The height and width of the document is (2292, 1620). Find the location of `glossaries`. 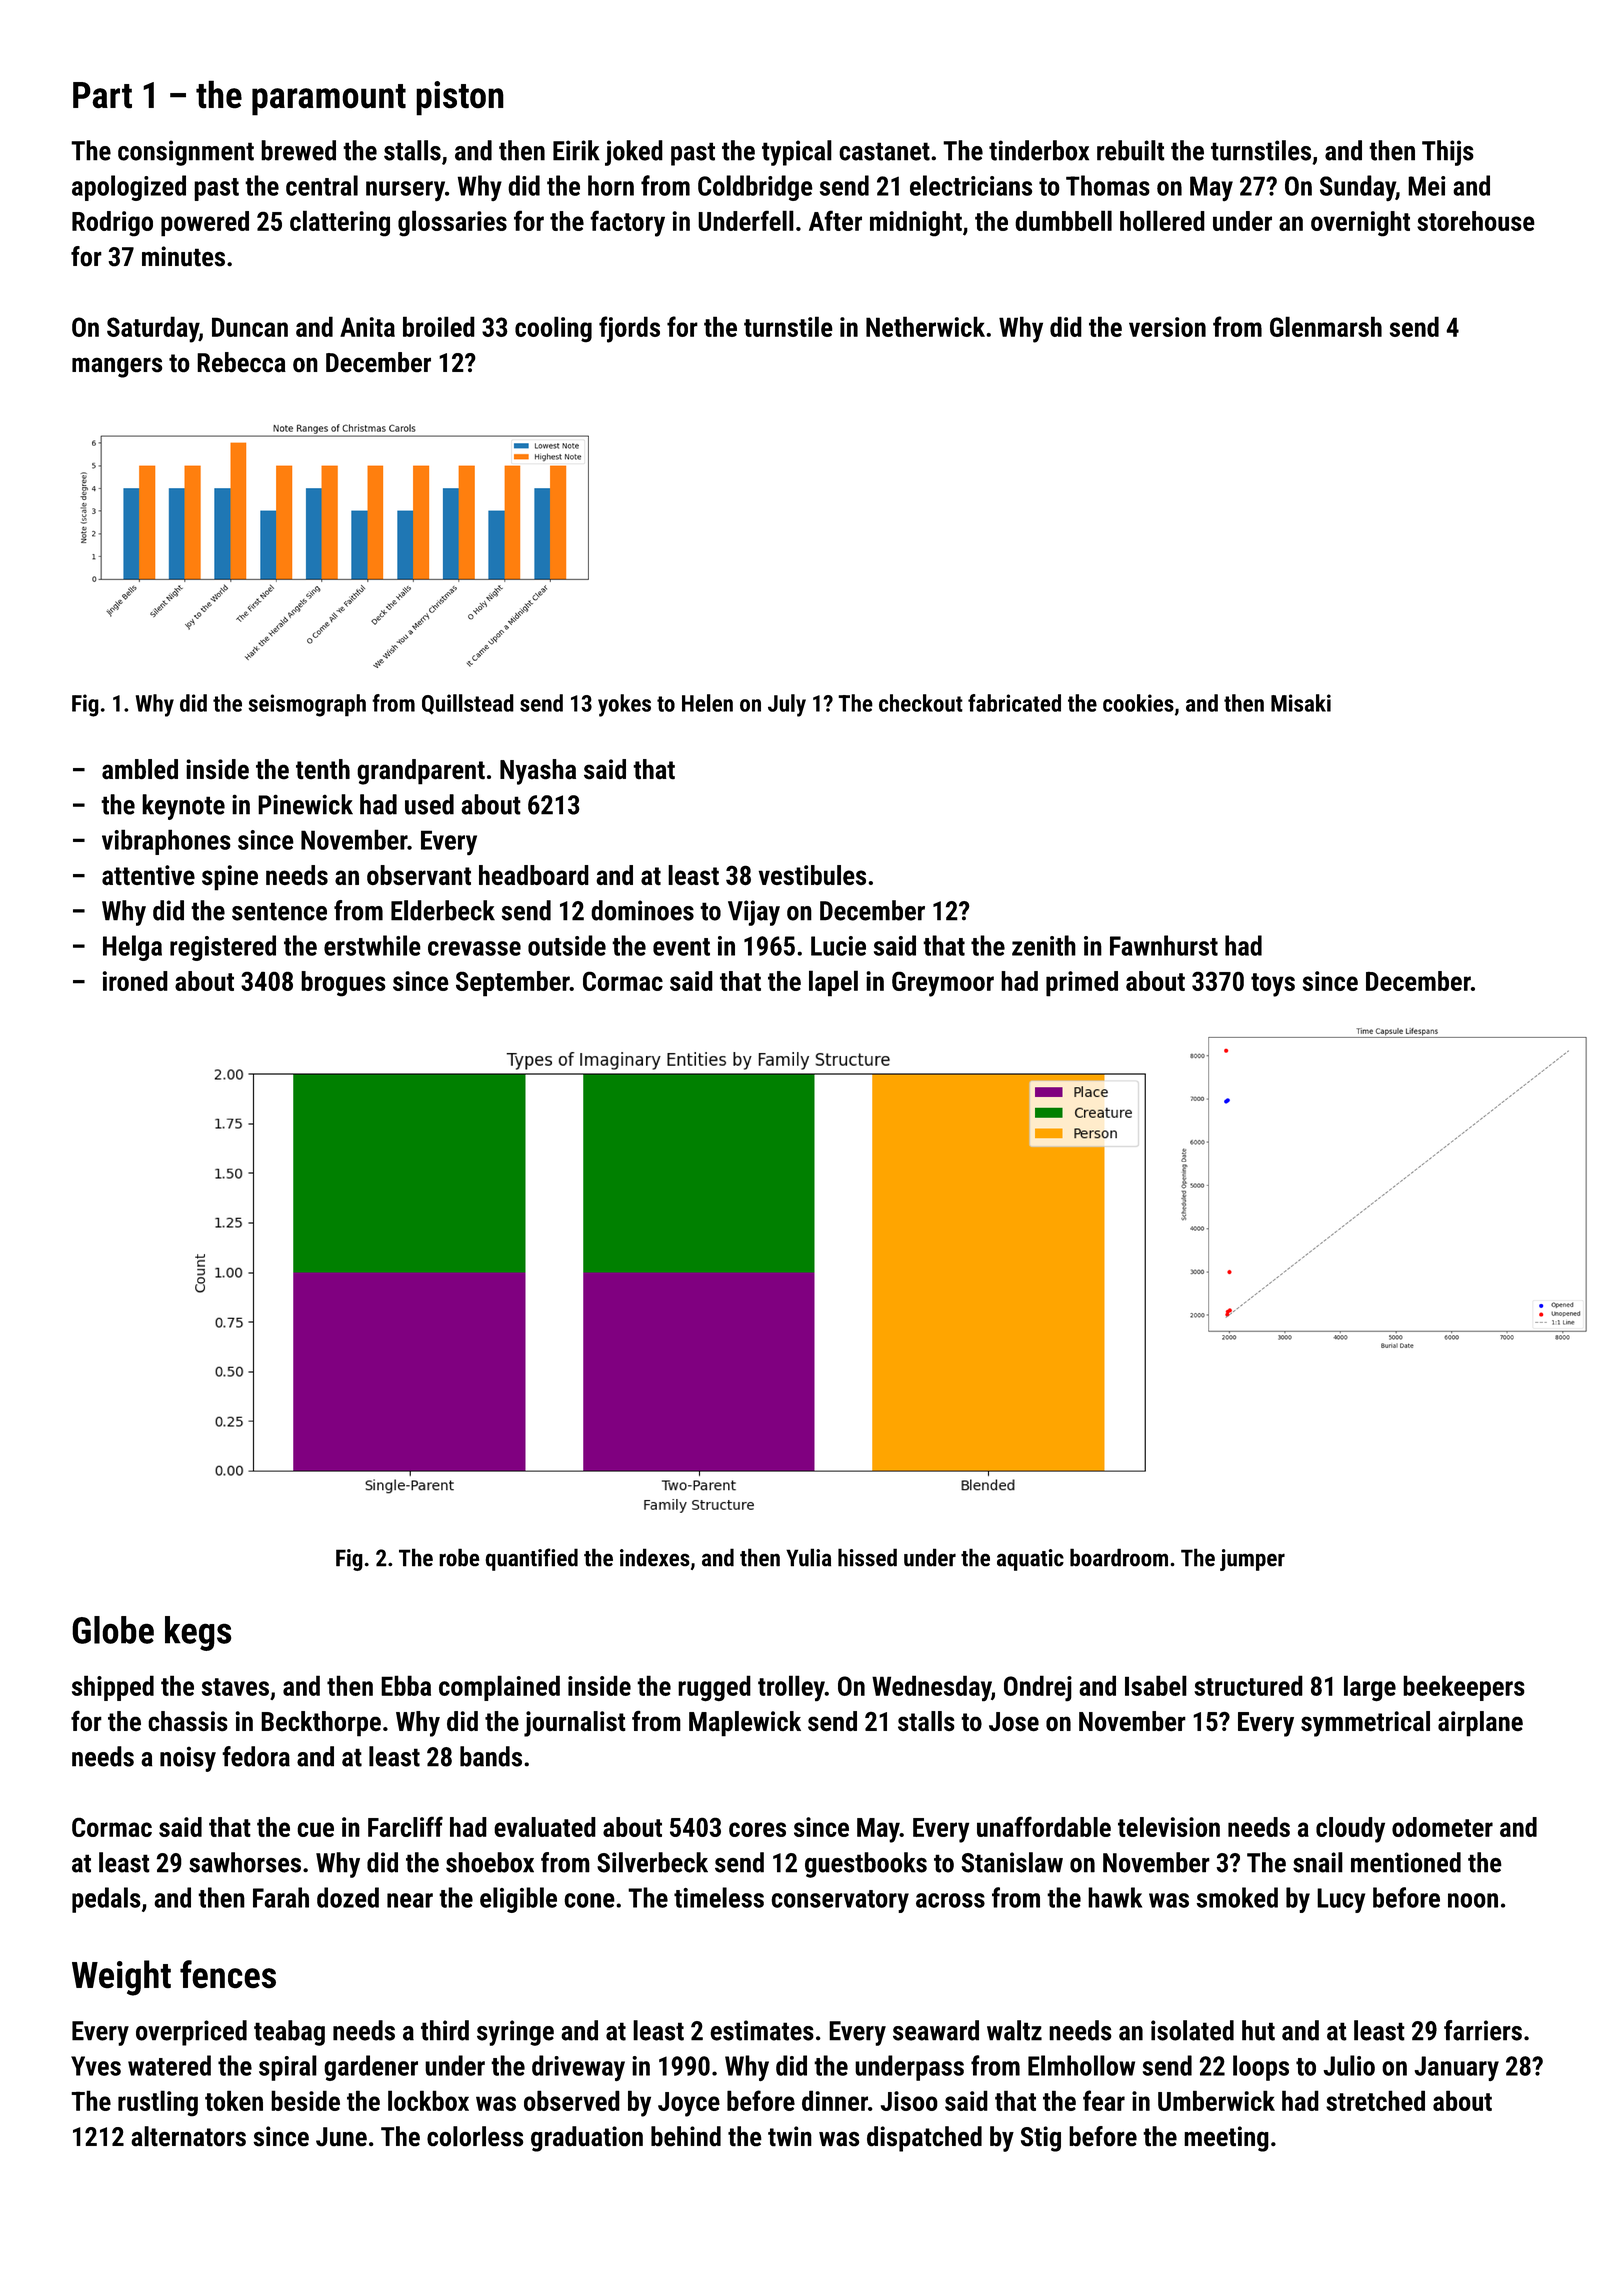

glossaries is located at coordinates (452, 223).
